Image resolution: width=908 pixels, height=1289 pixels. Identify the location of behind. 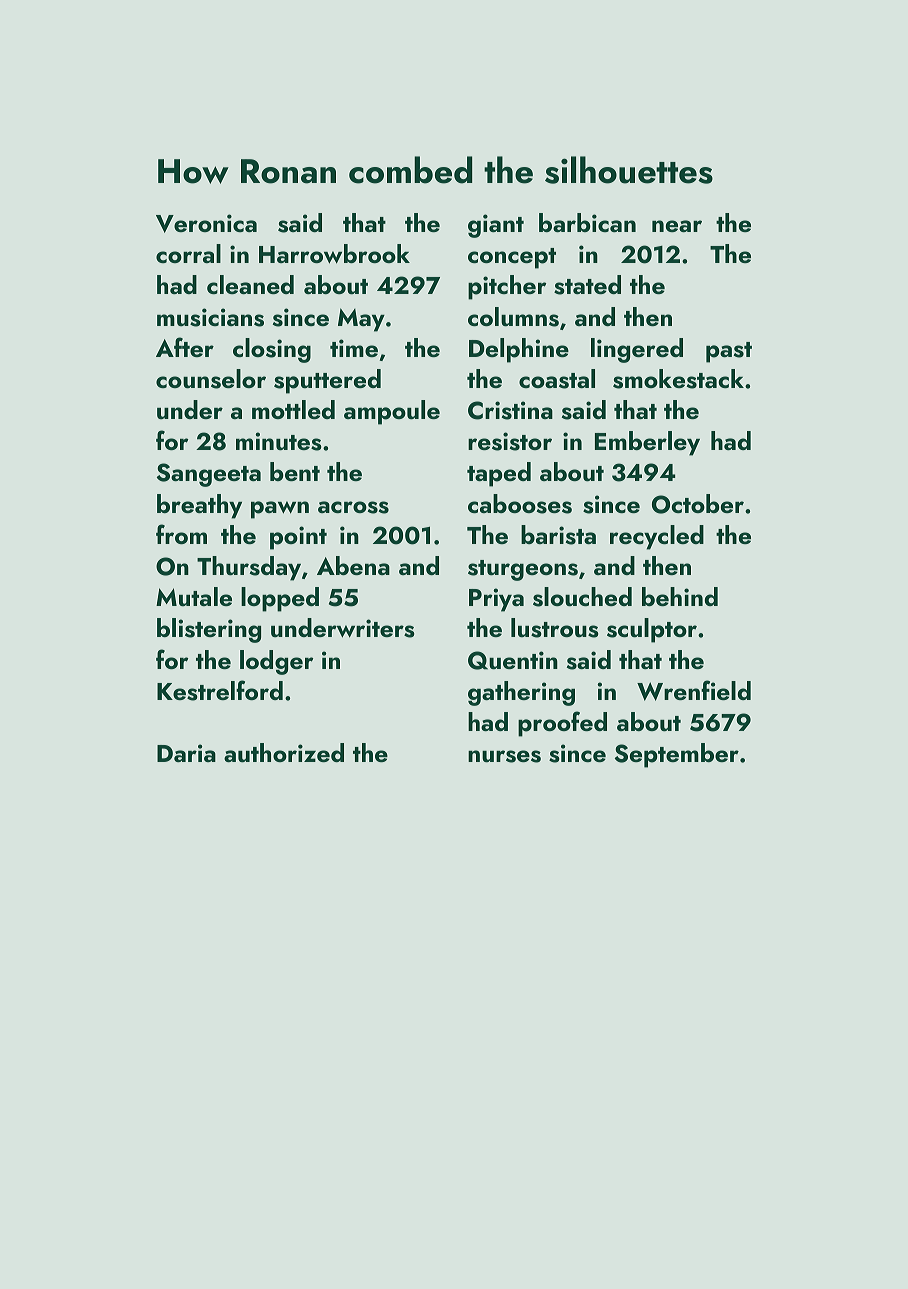
(680, 596).
